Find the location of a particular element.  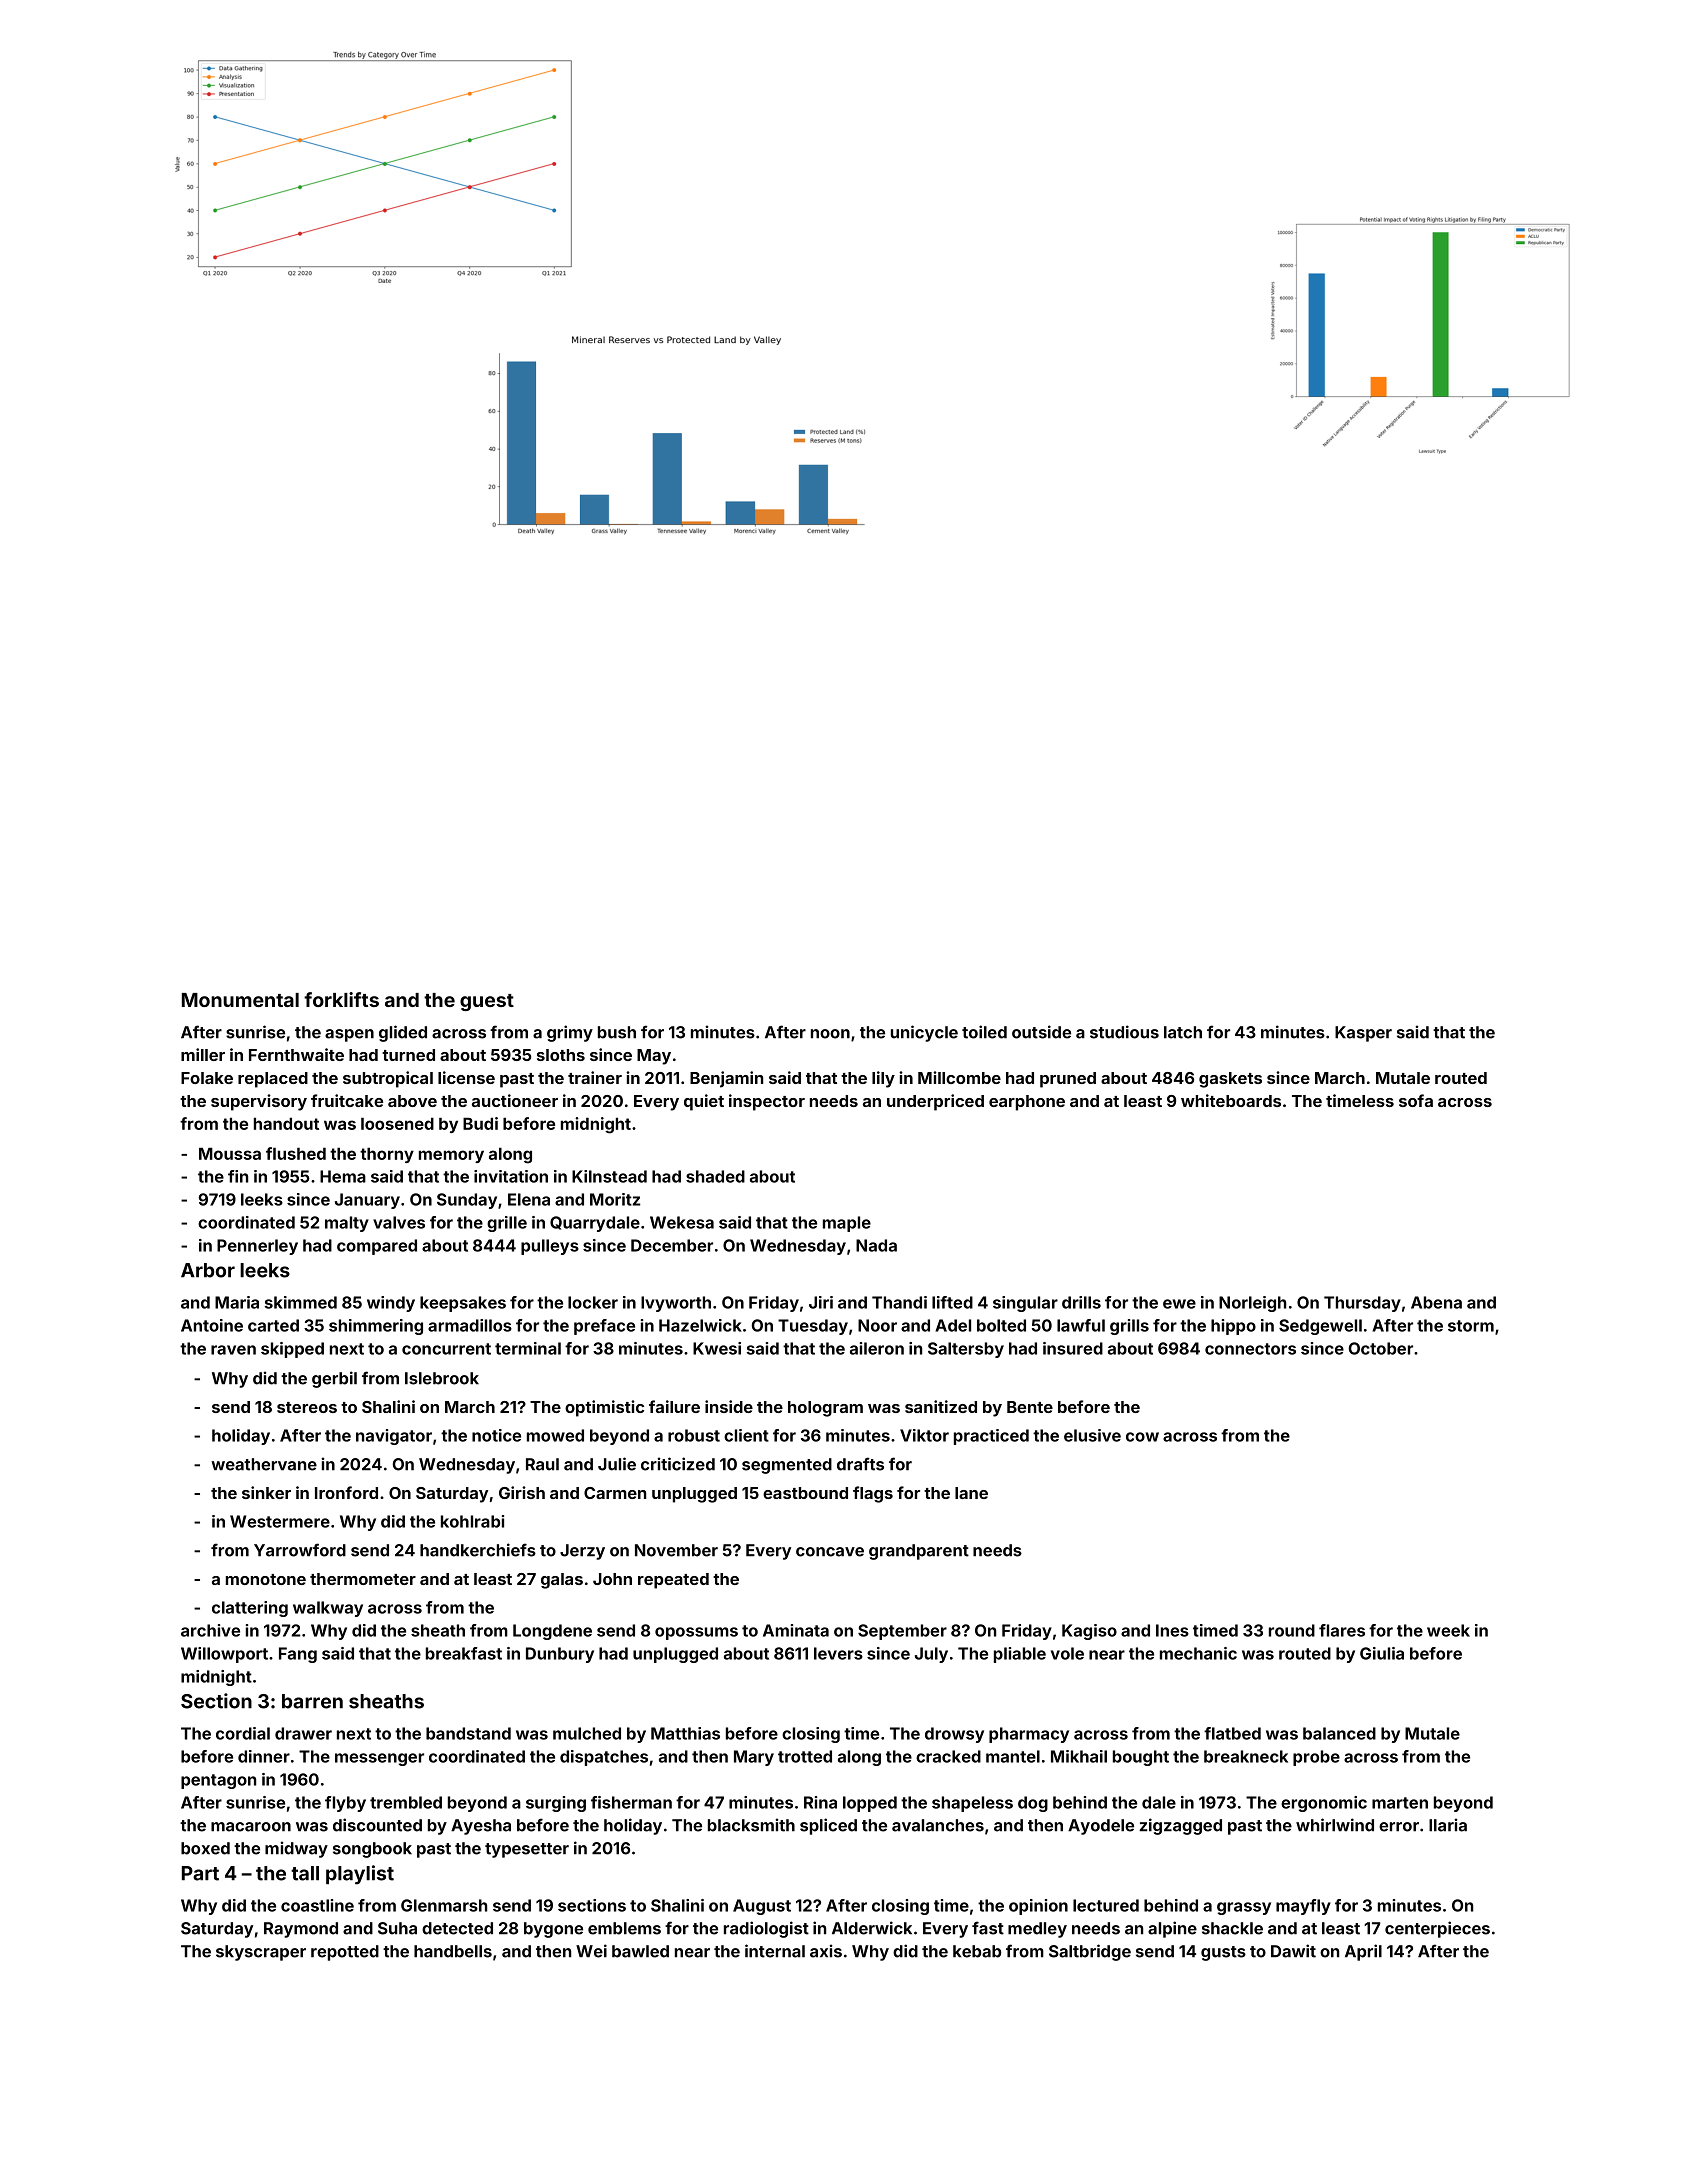

guest is located at coordinates (487, 1002).
